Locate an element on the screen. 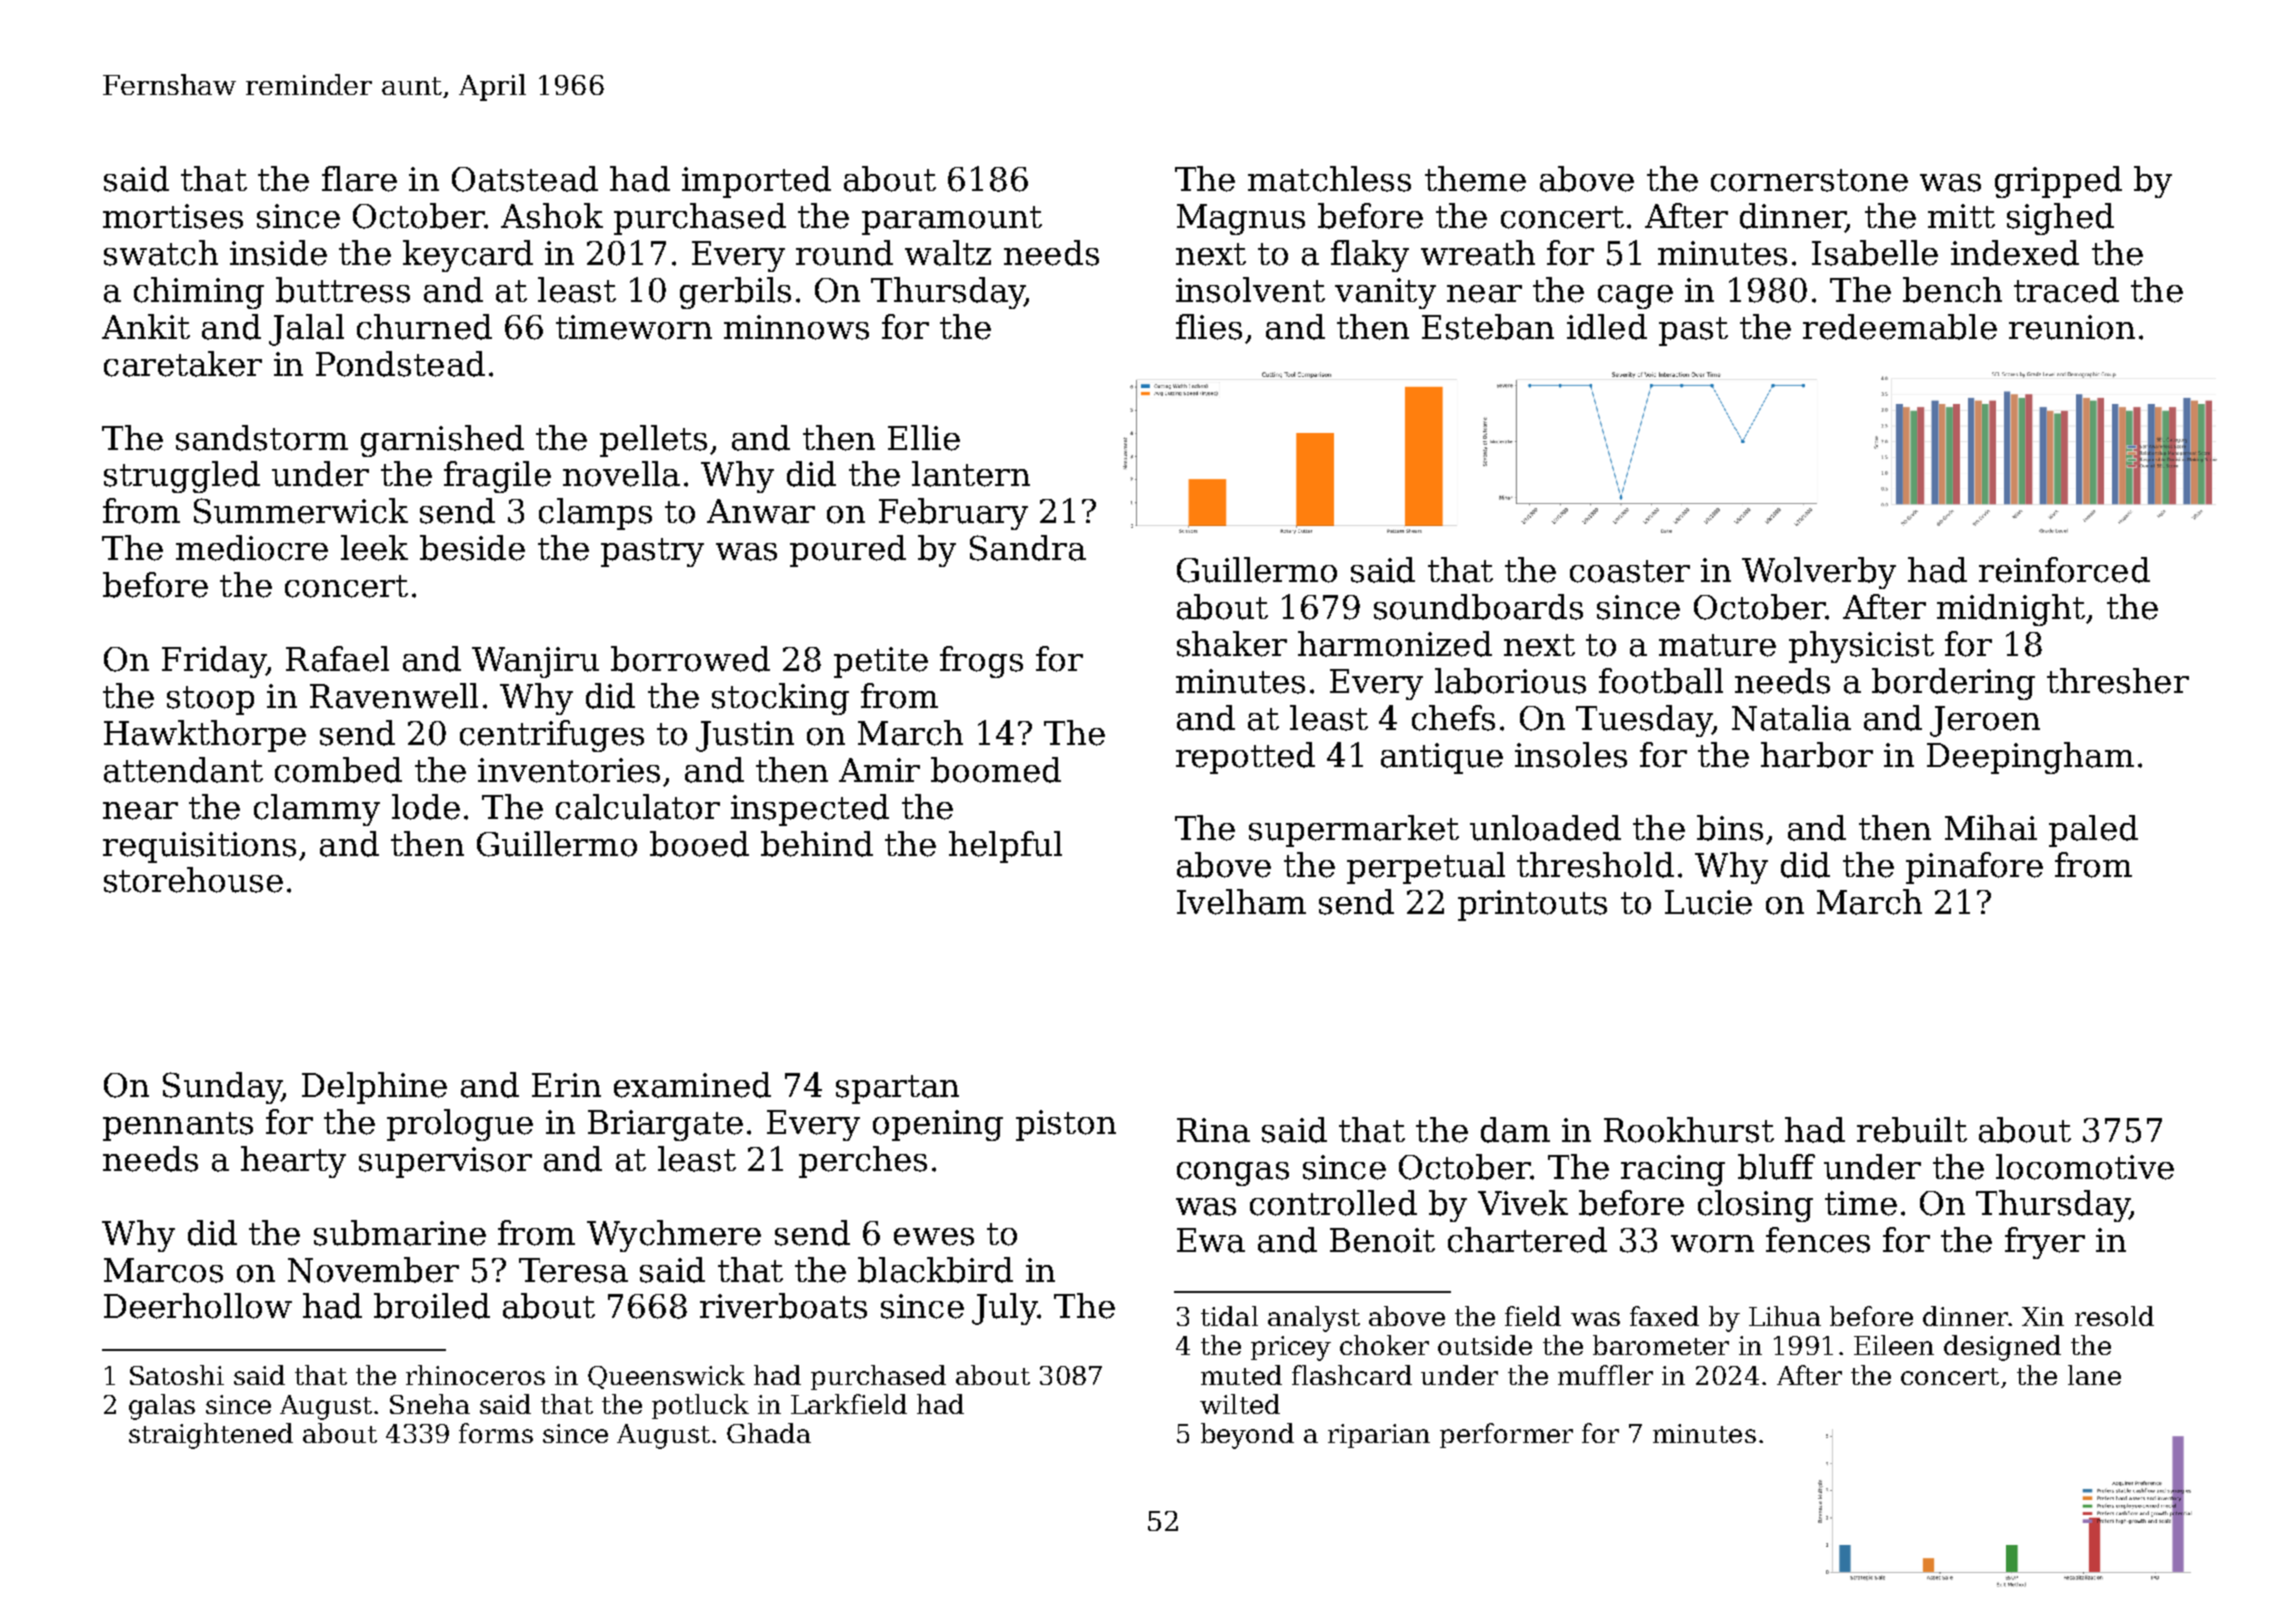  churned is located at coordinates (424, 327).
